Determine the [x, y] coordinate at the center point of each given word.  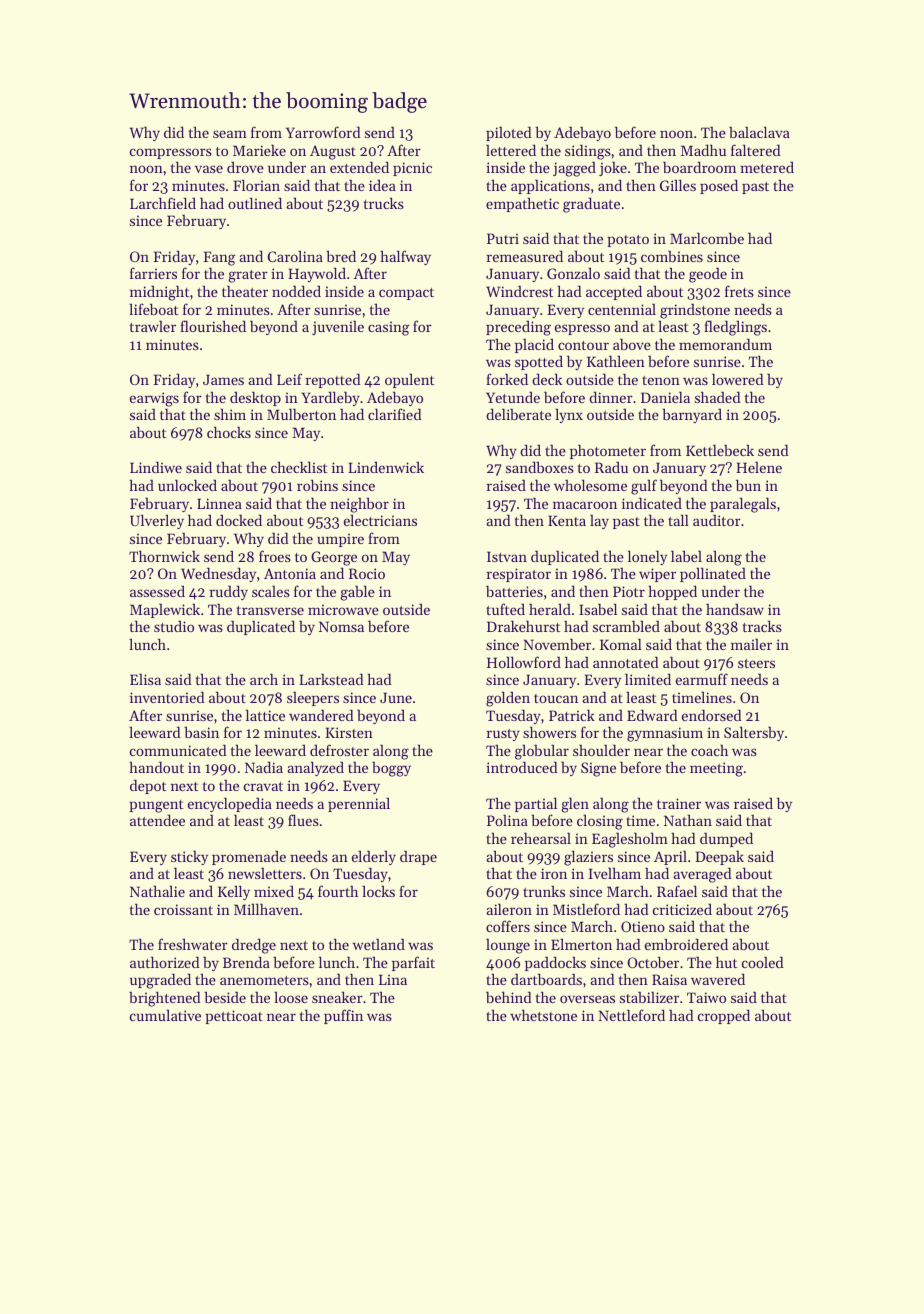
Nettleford [631, 1015]
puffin [343, 1016]
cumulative [165, 1015]
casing [389, 328]
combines [672, 256]
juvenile [338, 327]
